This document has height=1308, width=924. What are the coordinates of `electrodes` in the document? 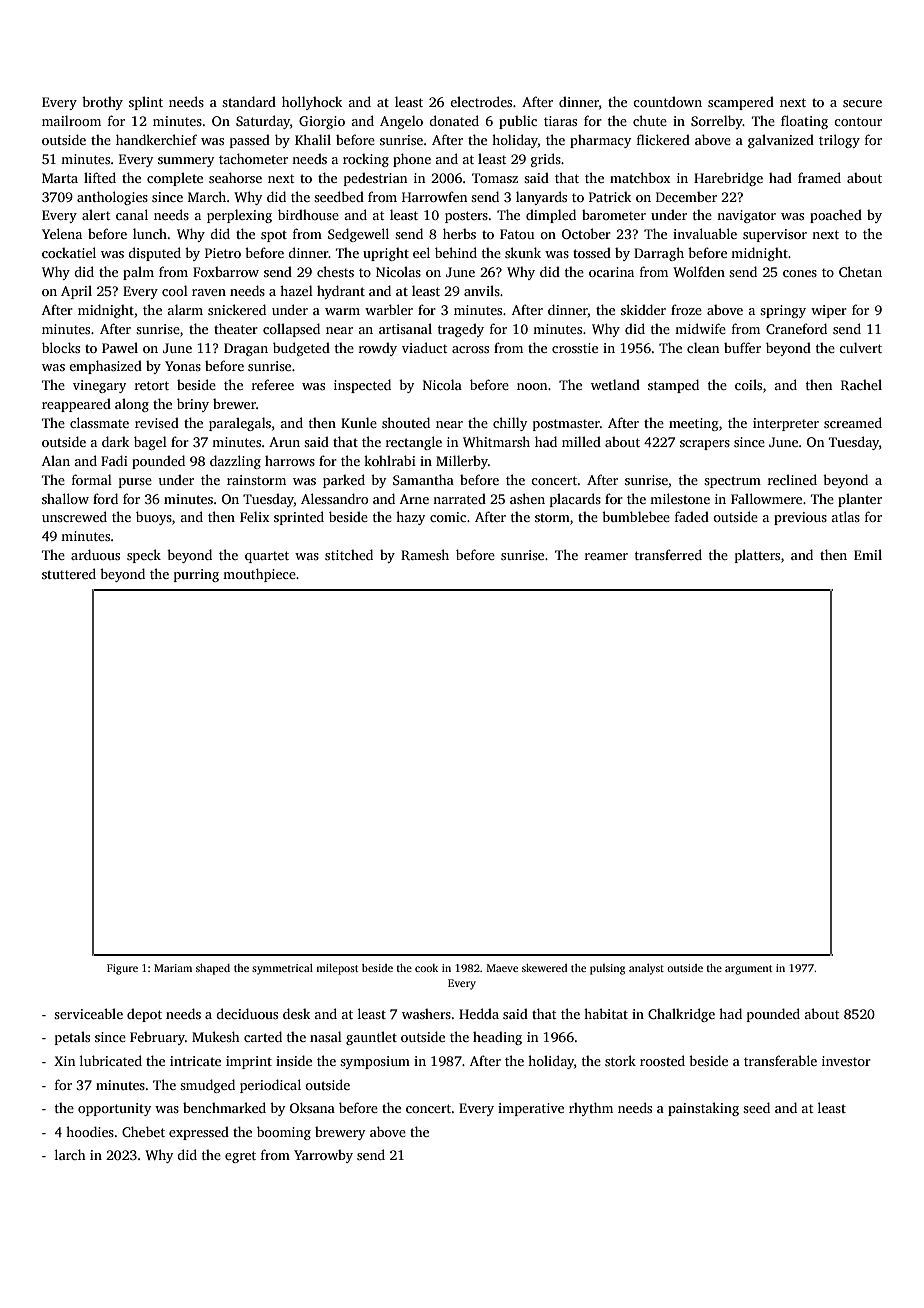 It's located at (481, 101).
